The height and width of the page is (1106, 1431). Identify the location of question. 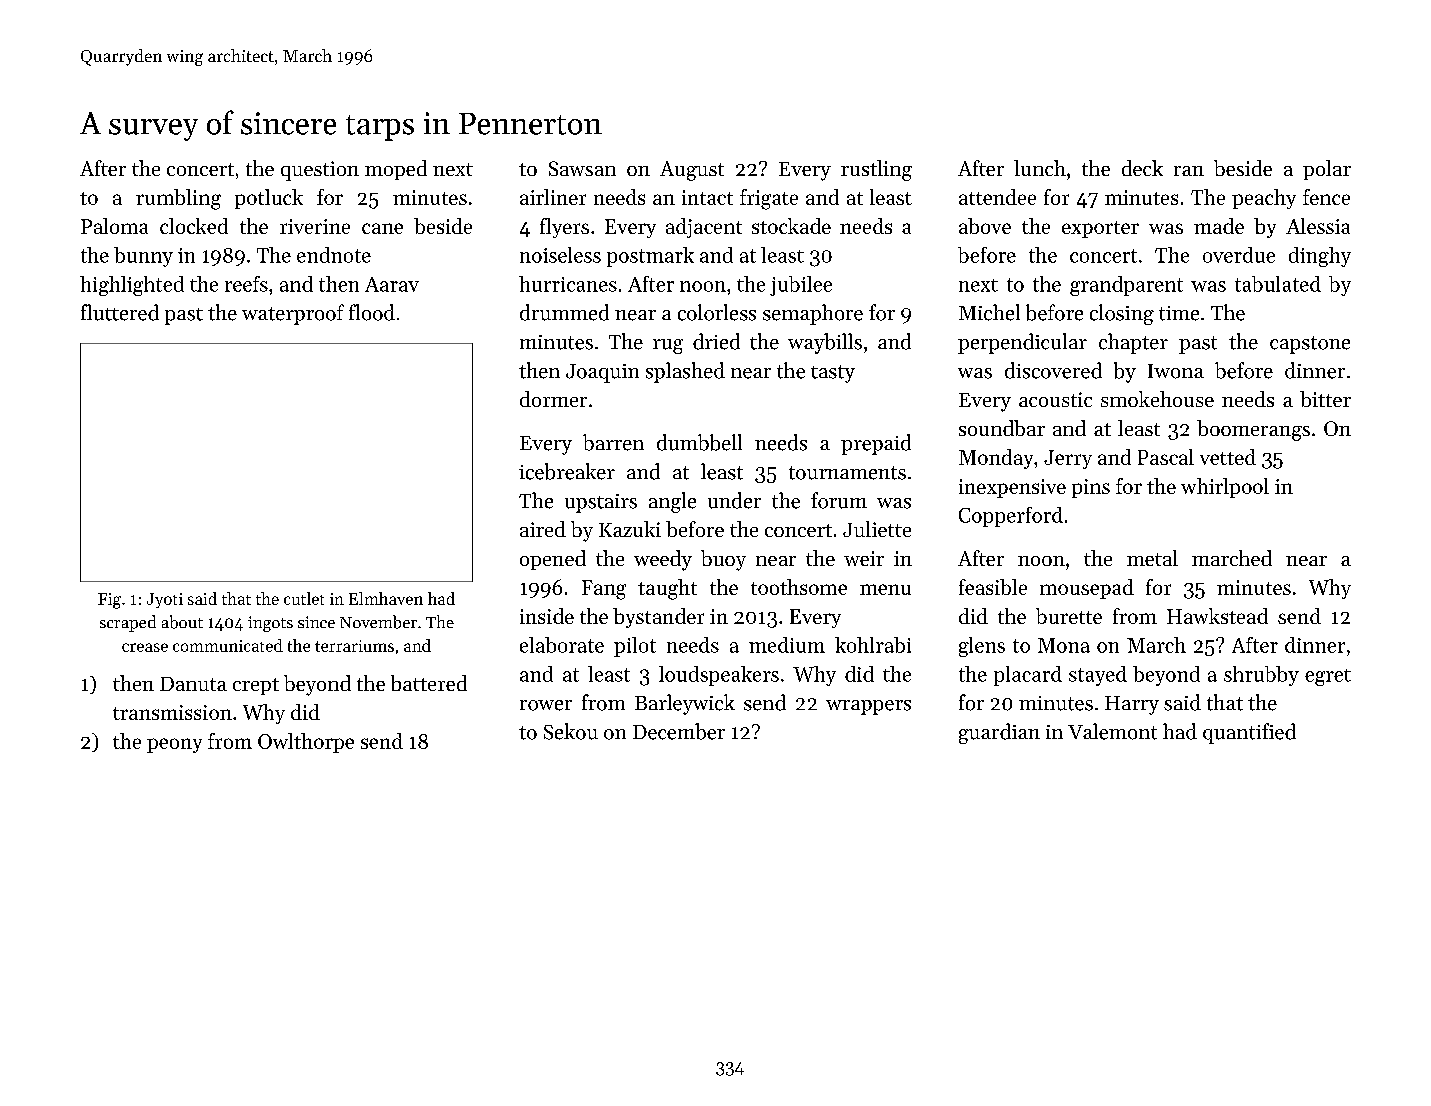
(320, 171).
